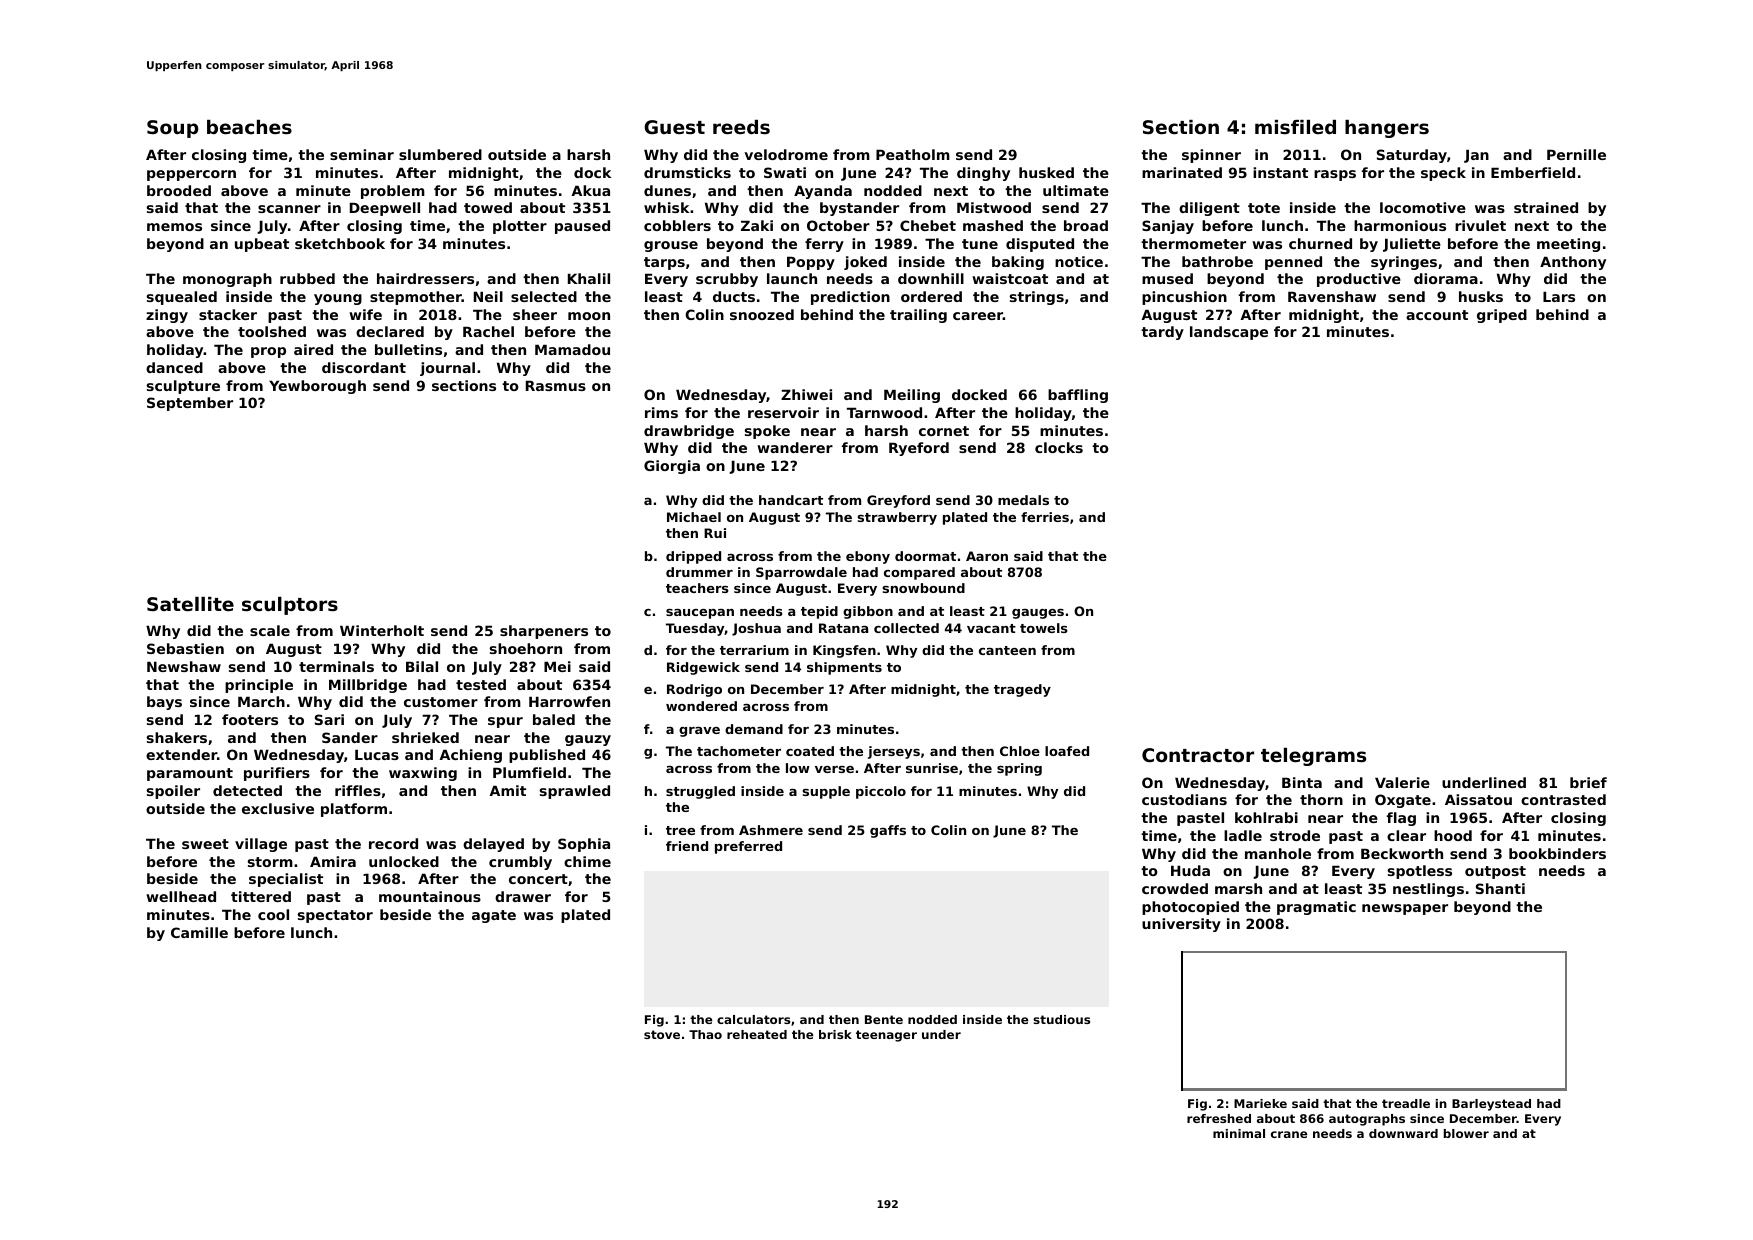 This screenshot has height=1240, width=1753. What do you see at coordinates (273, 914) in the screenshot?
I see `cool` at bounding box center [273, 914].
